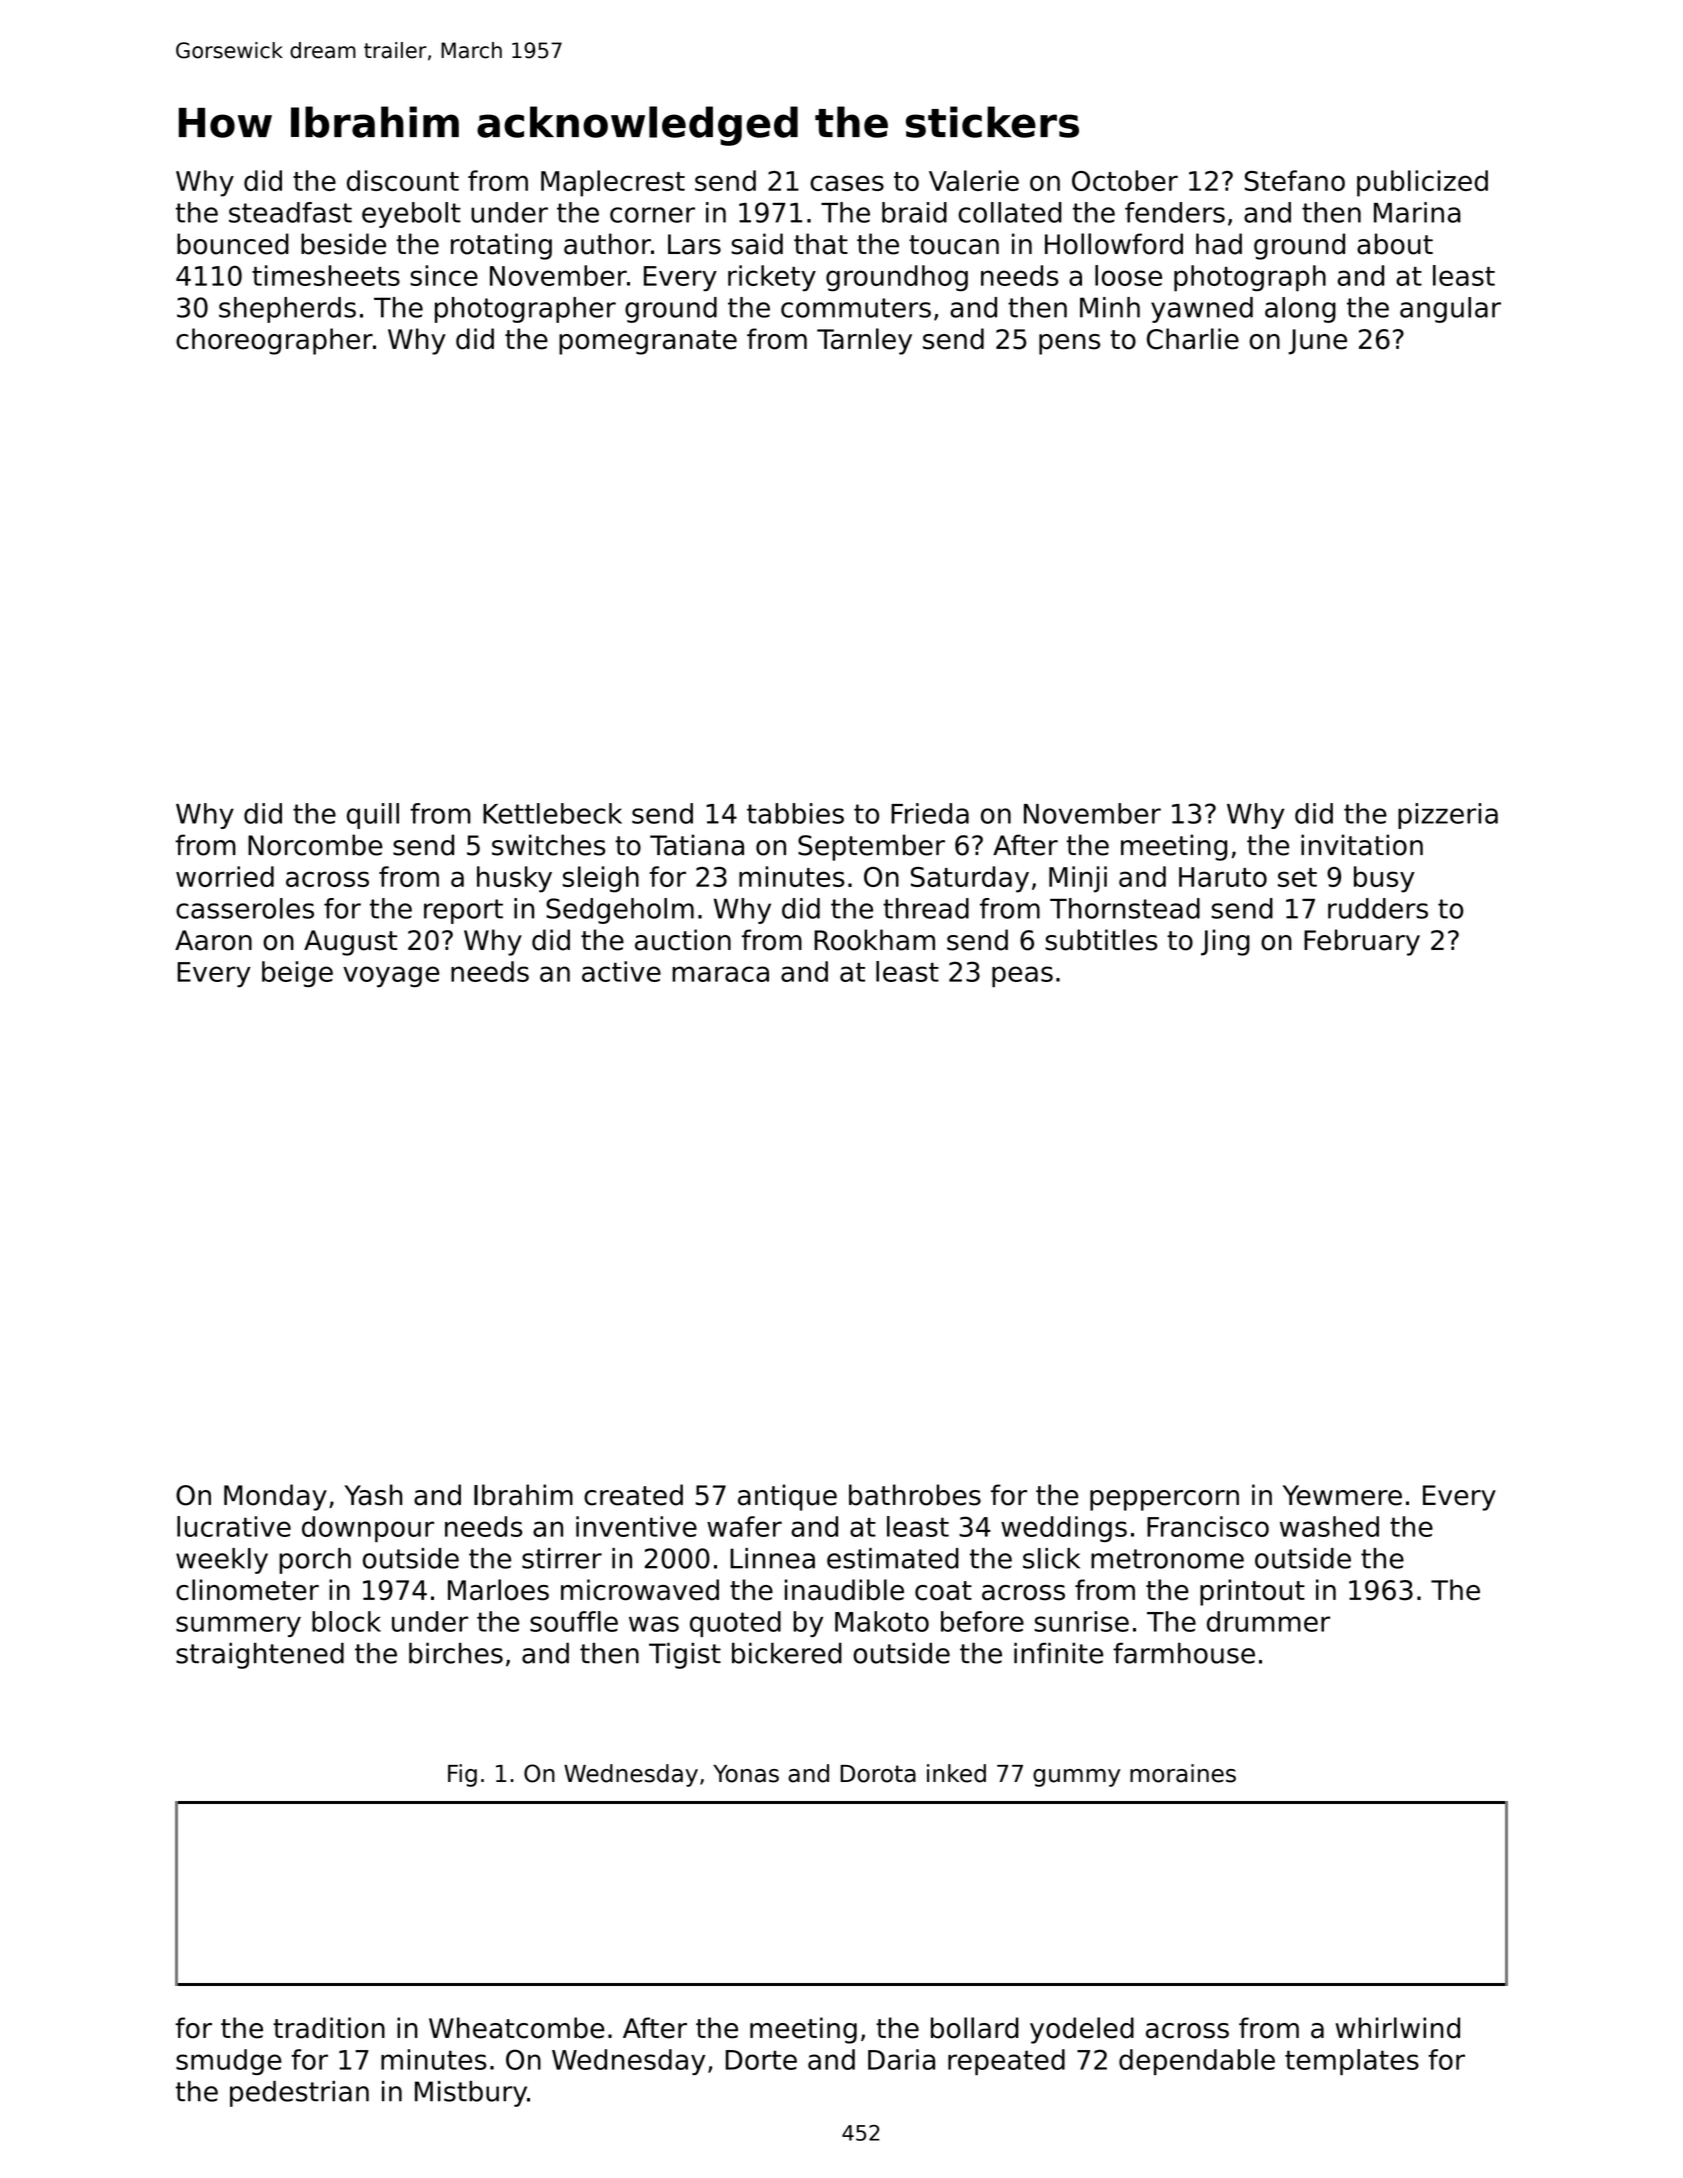  What do you see at coordinates (222, 1561) in the screenshot?
I see `weekly` at bounding box center [222, 1561].
